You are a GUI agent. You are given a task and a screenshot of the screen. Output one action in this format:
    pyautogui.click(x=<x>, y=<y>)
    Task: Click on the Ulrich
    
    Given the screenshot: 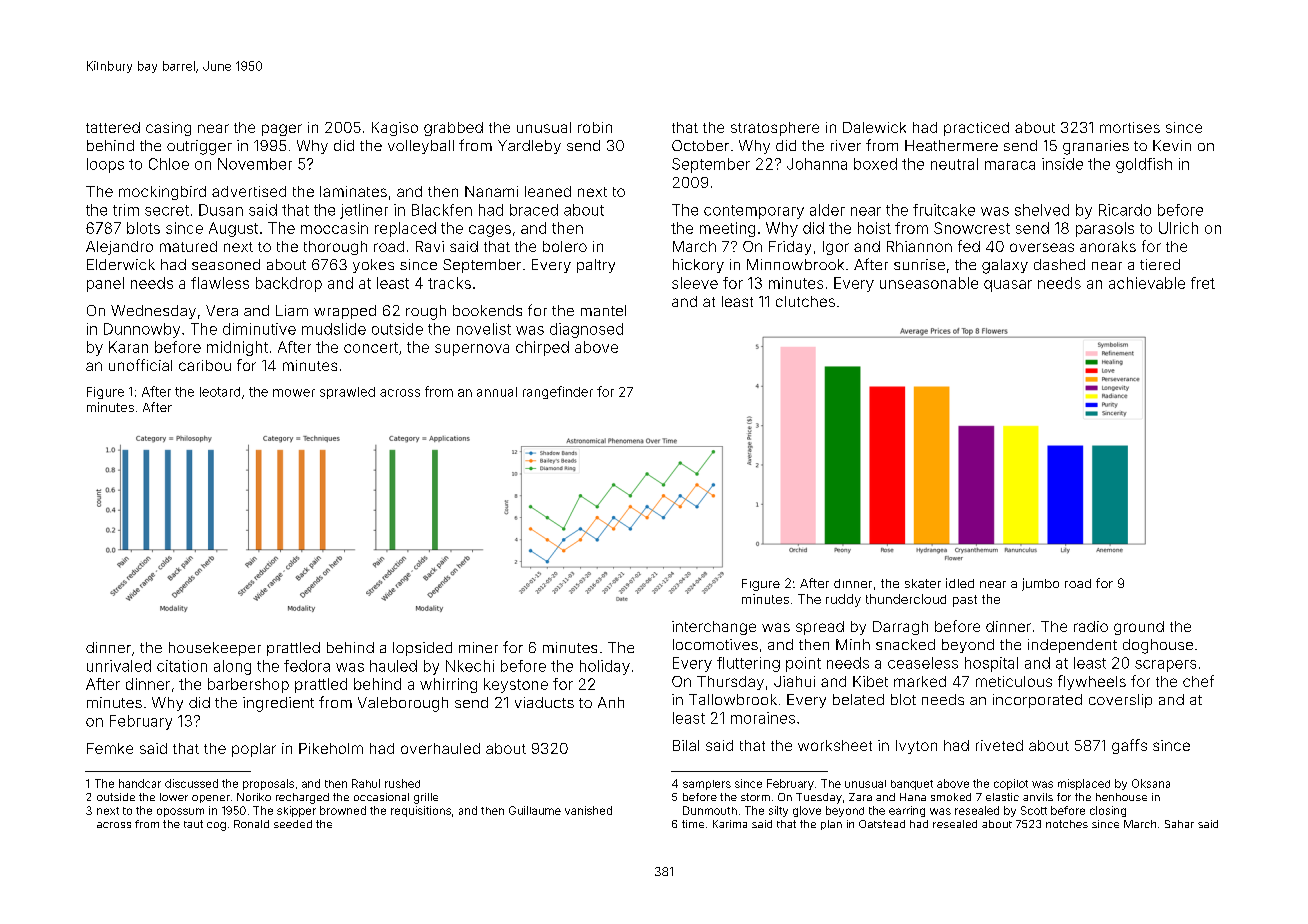 What is the action you would take?
    pyautogui.click(x=1178, y=228)
